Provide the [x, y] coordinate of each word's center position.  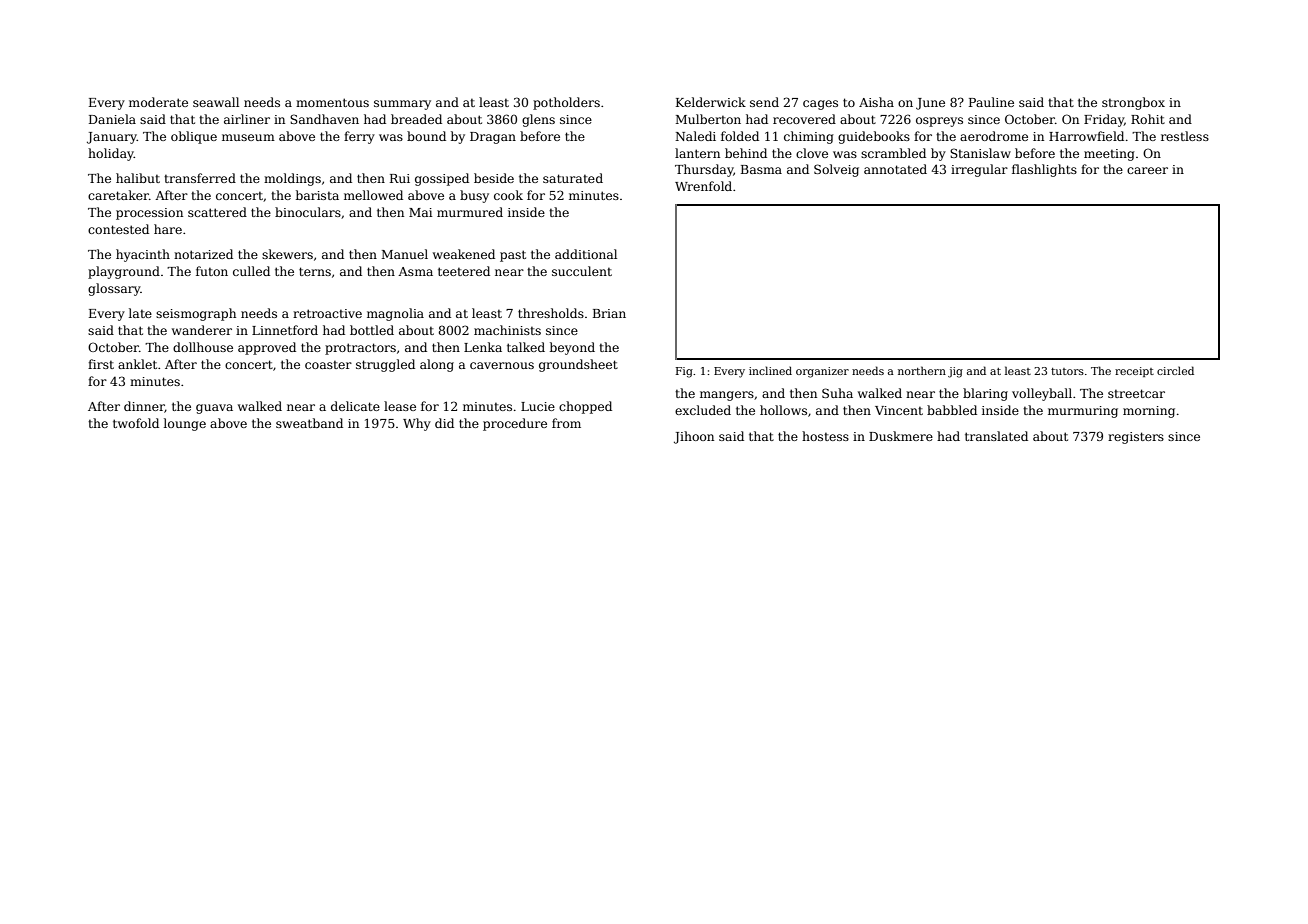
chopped [585, 407]
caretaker [118, 195]
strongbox [1133, 103]
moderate [158, 102]
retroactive [327, 313]
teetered [464, 271]
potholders [566, 103]
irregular [979, 170]
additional [586, 254]
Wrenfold [703, 186]
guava [214, 409]
